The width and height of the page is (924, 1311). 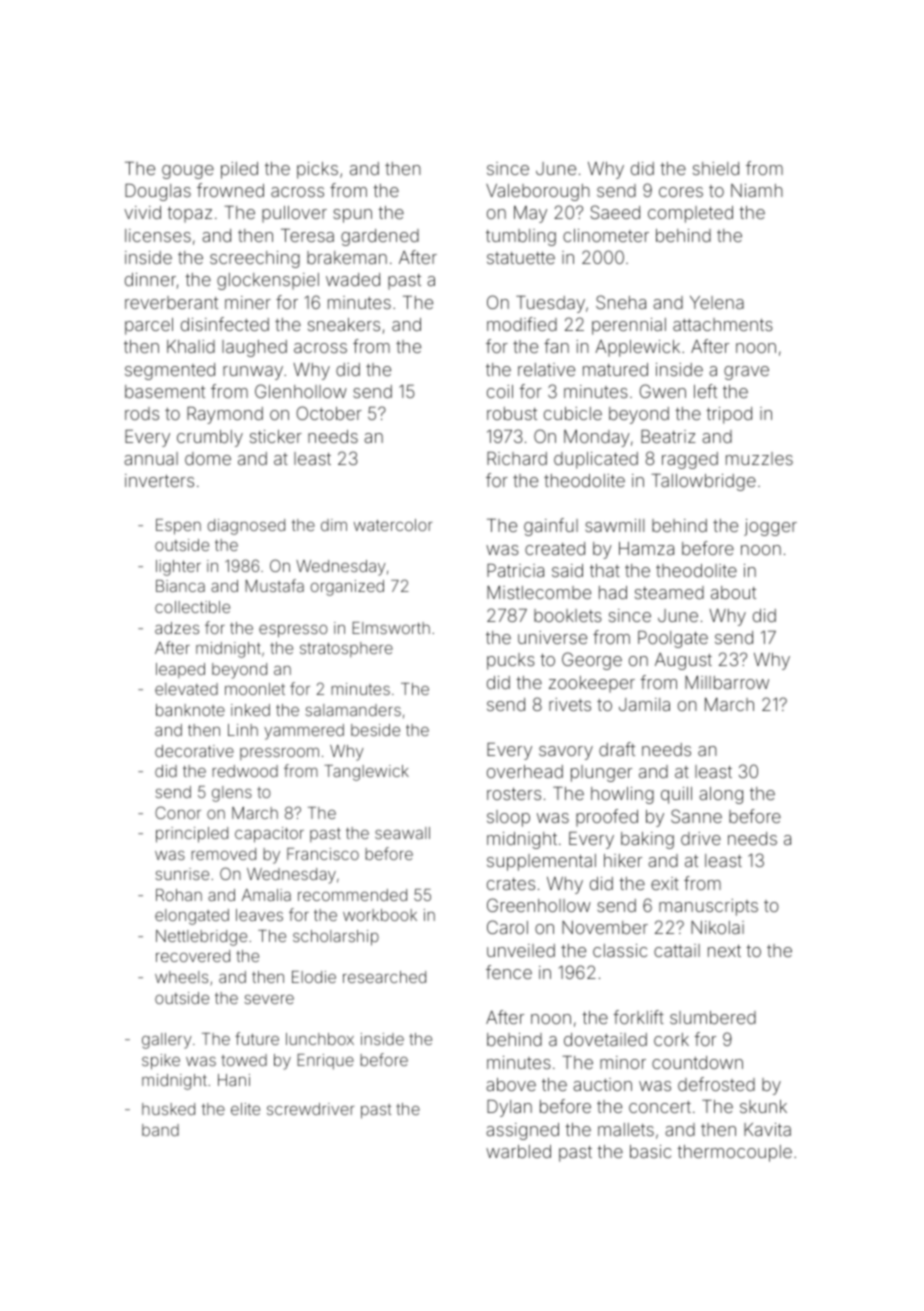 I want to click on inverters, so click(x=159, y=480).
